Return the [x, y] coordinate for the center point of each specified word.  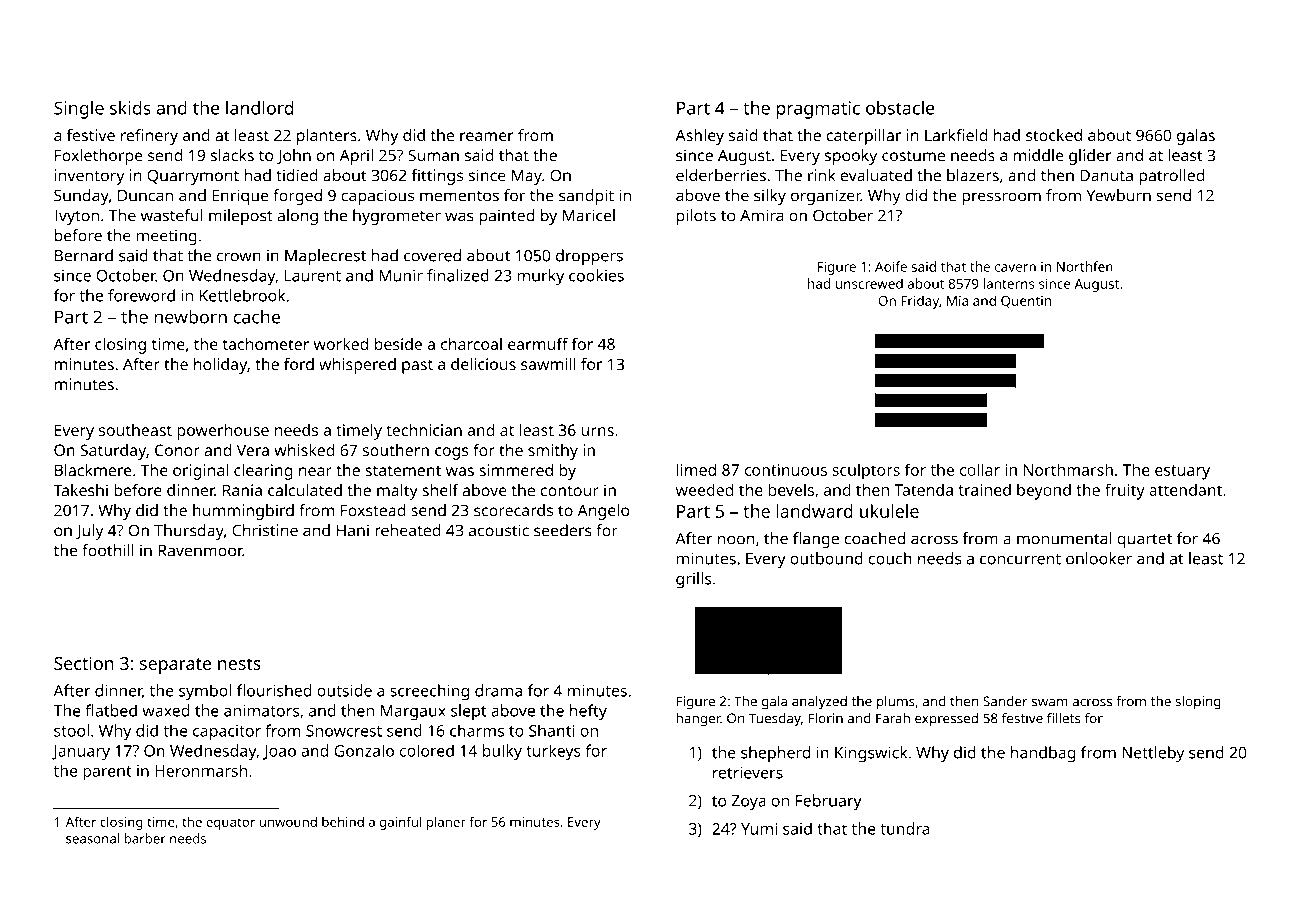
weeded [704, 489]
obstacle [900, 107]
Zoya [749, 803]
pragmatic [818, 110]
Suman [433, 155]
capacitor [227, 733]
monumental [1064, 538]
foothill [108, 550]
